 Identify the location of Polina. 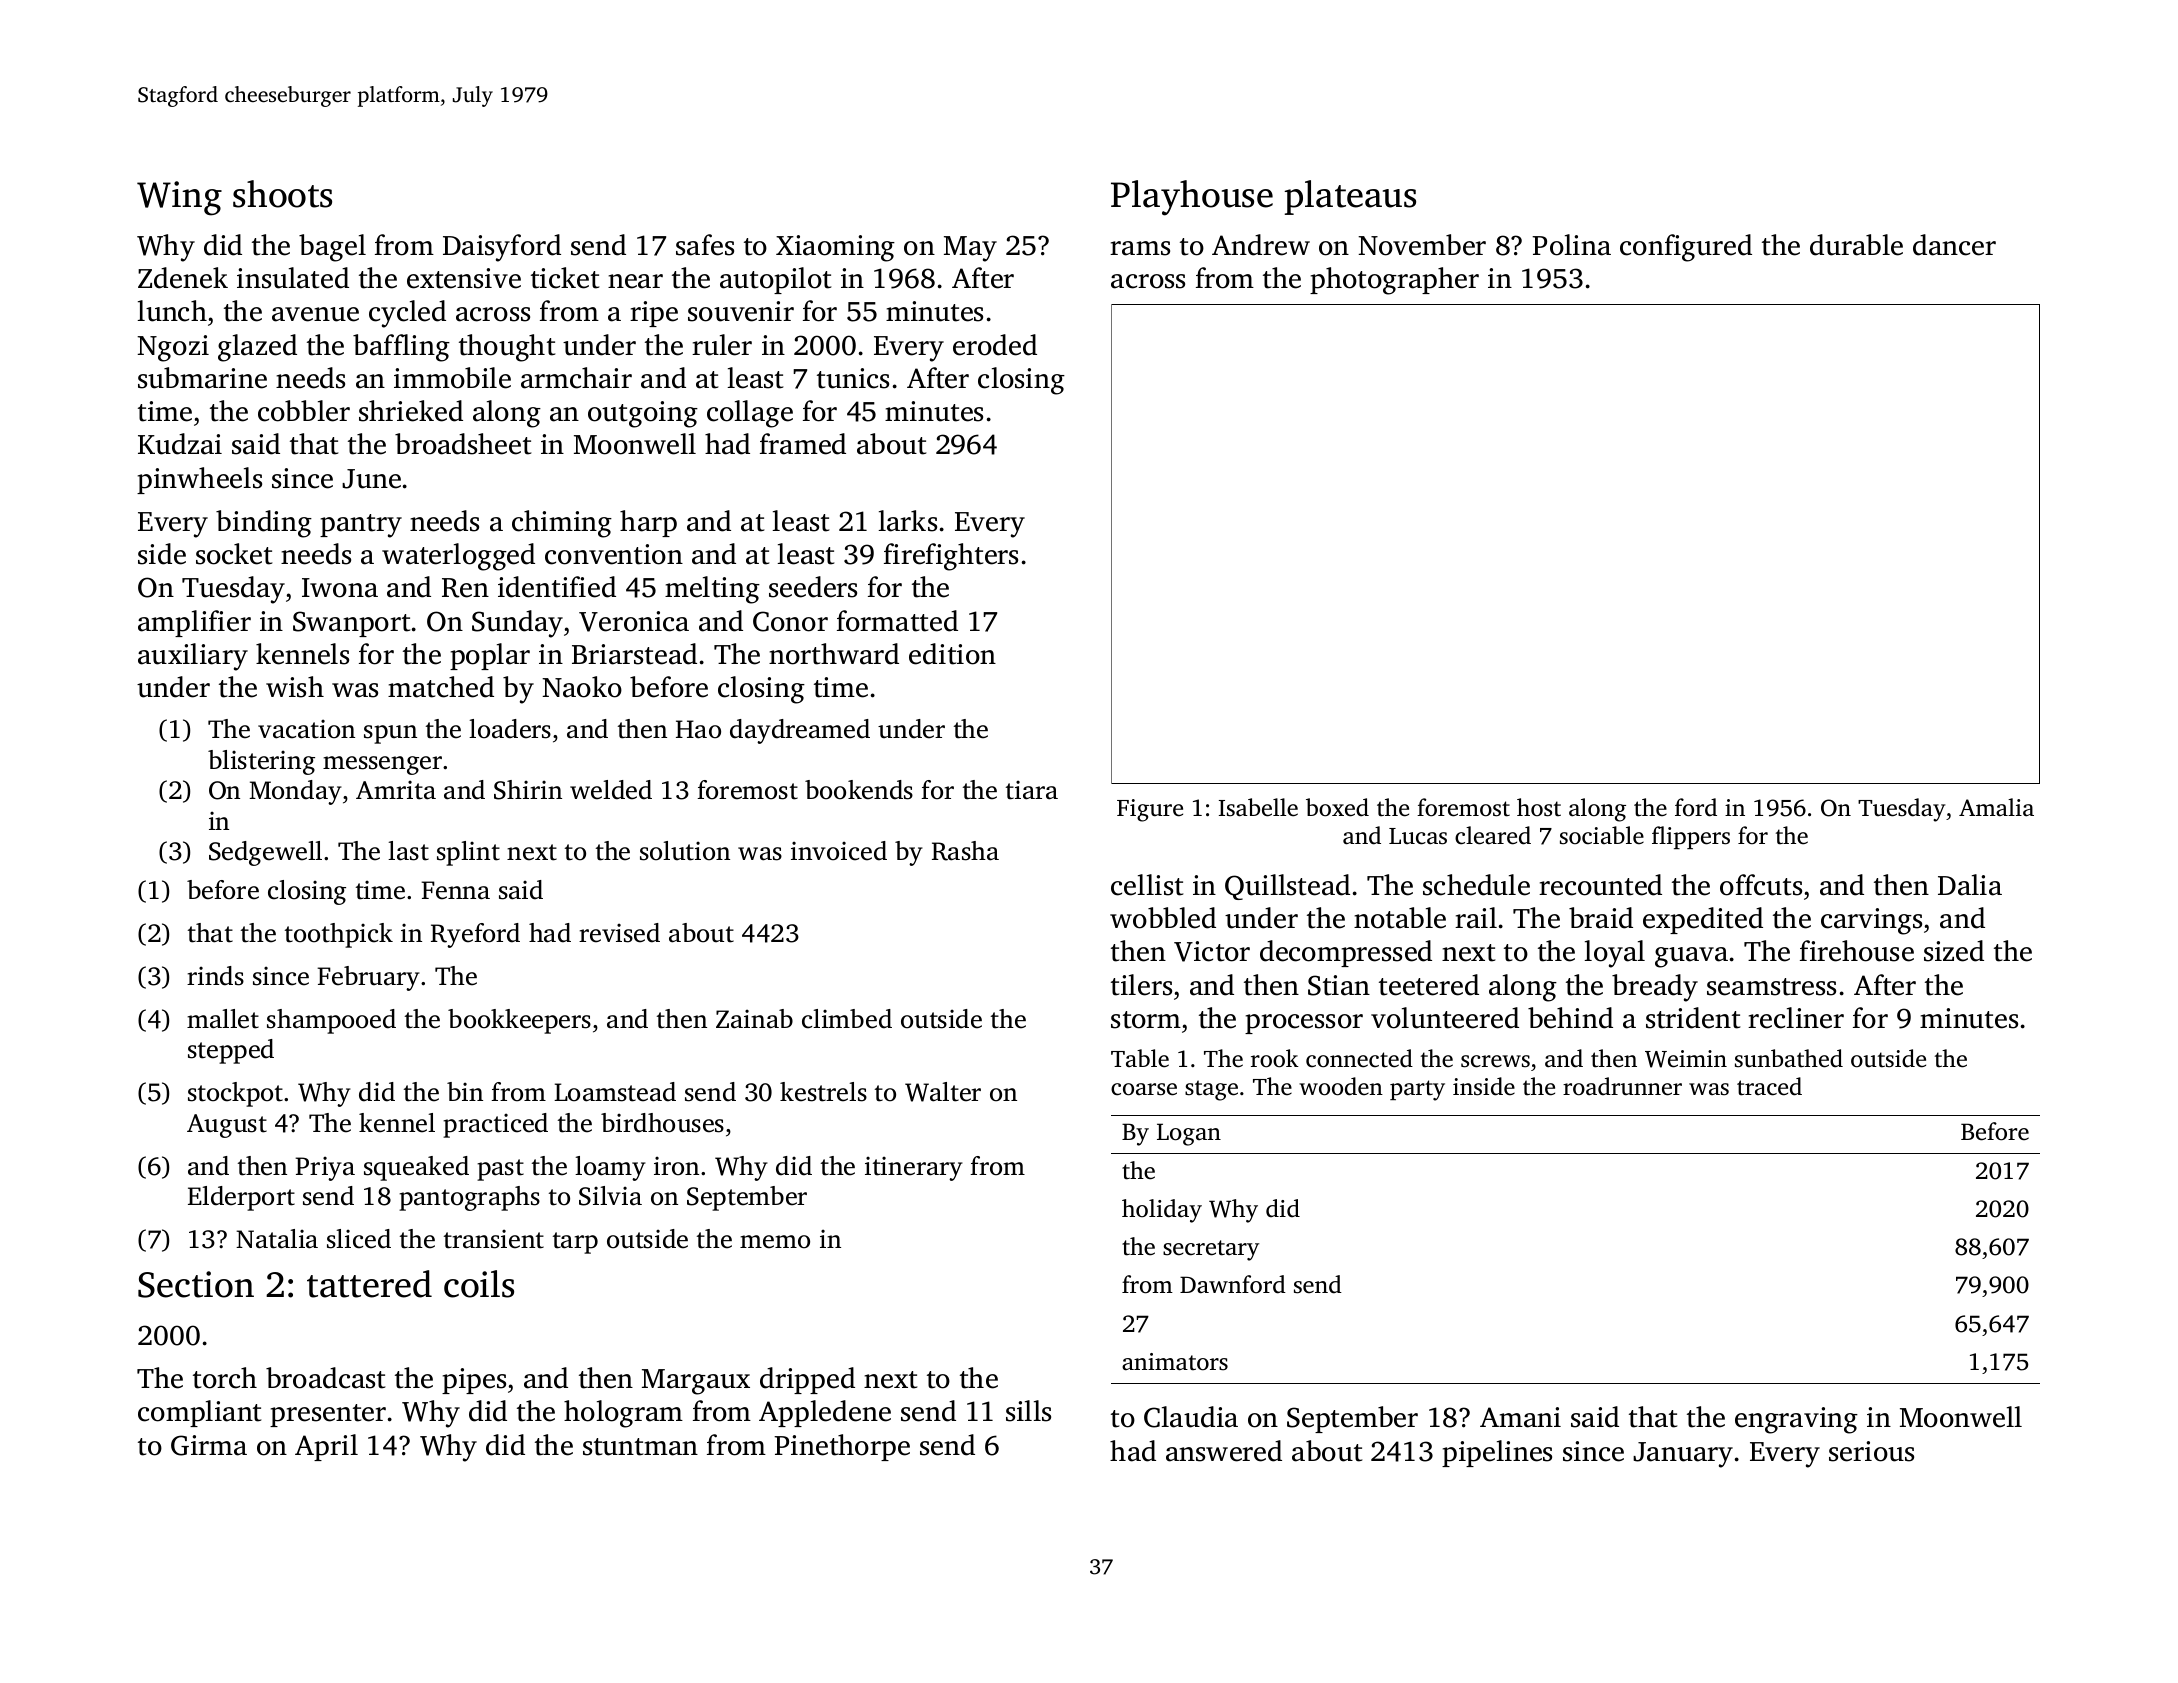
(1571, 245).
